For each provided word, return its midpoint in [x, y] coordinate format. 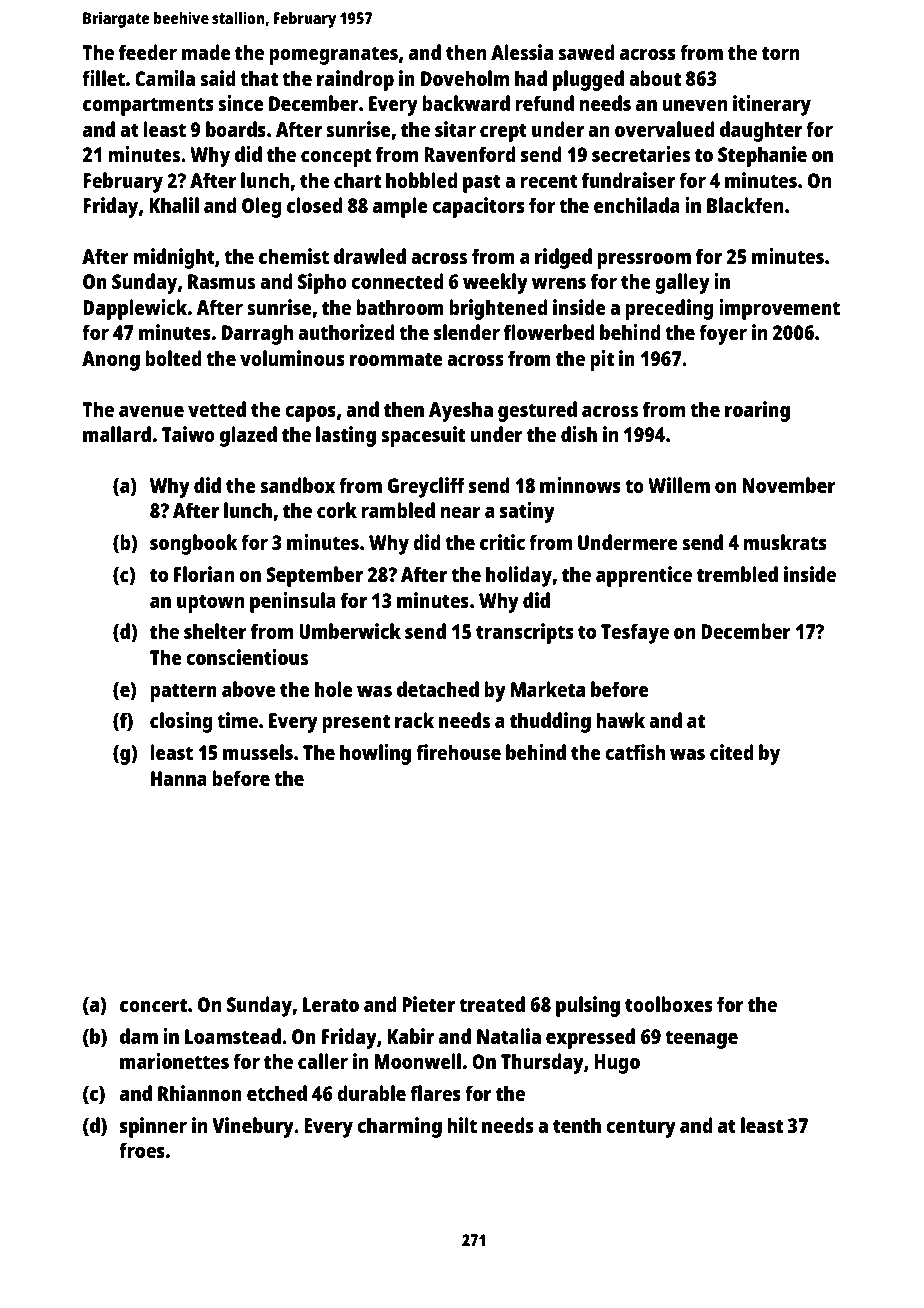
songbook [194, 544]
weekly [495, 283]
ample [400, 207]
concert [153, 1005]
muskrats [785, 542]
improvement [779, 309]
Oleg [262, 207]
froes [142, 1150]
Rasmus [221, 281]
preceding [669, 309]
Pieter [428, 1004]
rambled [398, 510]
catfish [635, 752]
